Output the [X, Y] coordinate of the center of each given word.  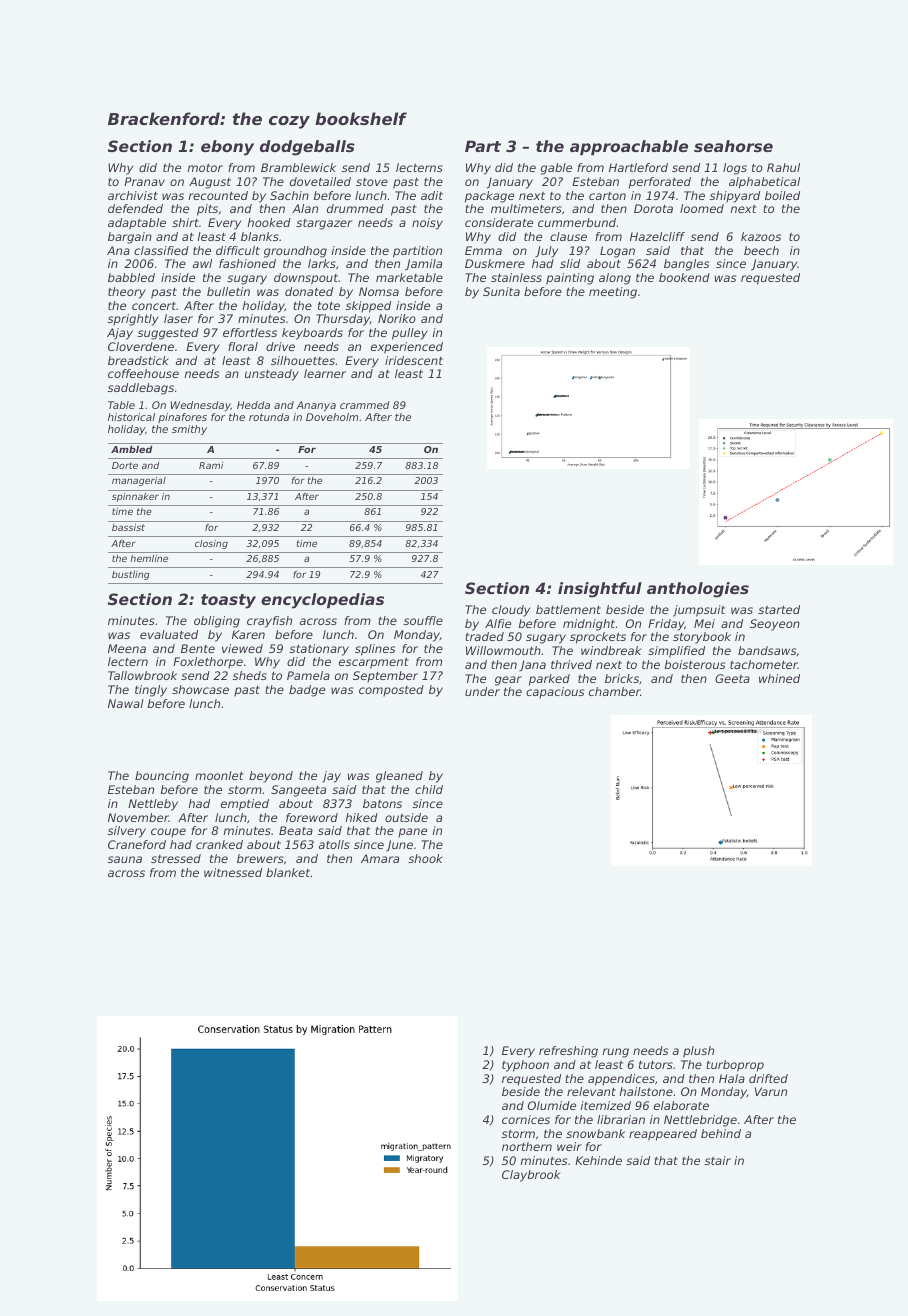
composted [391, 691]
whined [779, 678]
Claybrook [531, 1176]
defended [135, 208]
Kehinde [598, 1160]
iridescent [414, 360]
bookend [684, 277]
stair [718, 1160]
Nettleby [153, 805]
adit [432, 195]
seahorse [733, 146]
